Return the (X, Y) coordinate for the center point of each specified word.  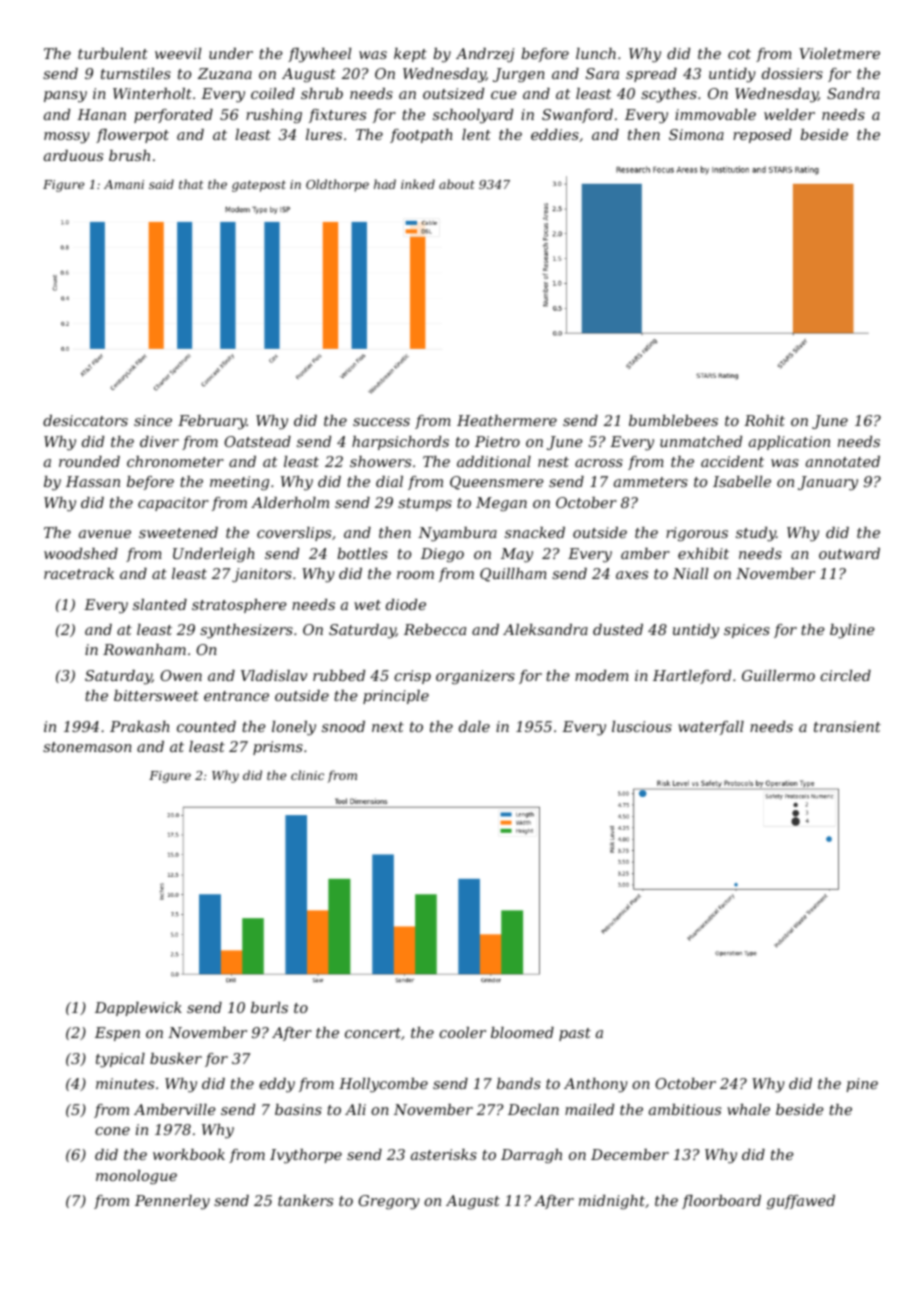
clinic (307, 775)
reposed (762, 136)
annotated (843, 461)
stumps (425, 504)
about (457, 184)
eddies (555, 134)
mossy (67, 138)
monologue (136, 1177)
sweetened (178, 532)
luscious (642, 726)
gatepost (259, 186)
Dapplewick (138, 1009)
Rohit (764, 420)
